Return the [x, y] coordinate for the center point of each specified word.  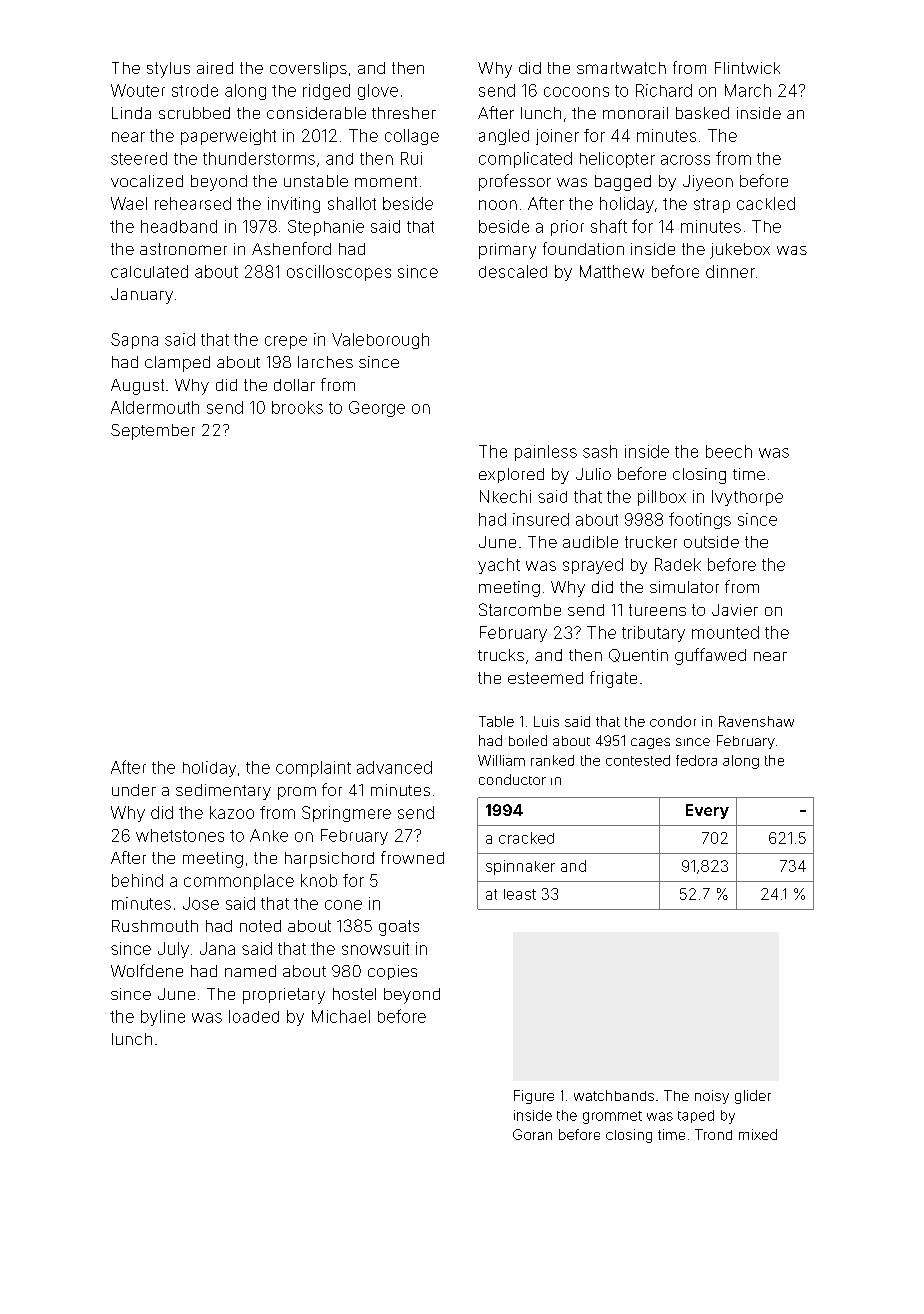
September [153, 432]
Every [707, 811]
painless [546, 453]
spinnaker [520, 867]
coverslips [308, 70]
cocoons [576, 92]
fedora [696, 760]
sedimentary [223, 792]
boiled [528, 740]
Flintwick [747, 68]
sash [600, 451]
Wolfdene [147, 970]
